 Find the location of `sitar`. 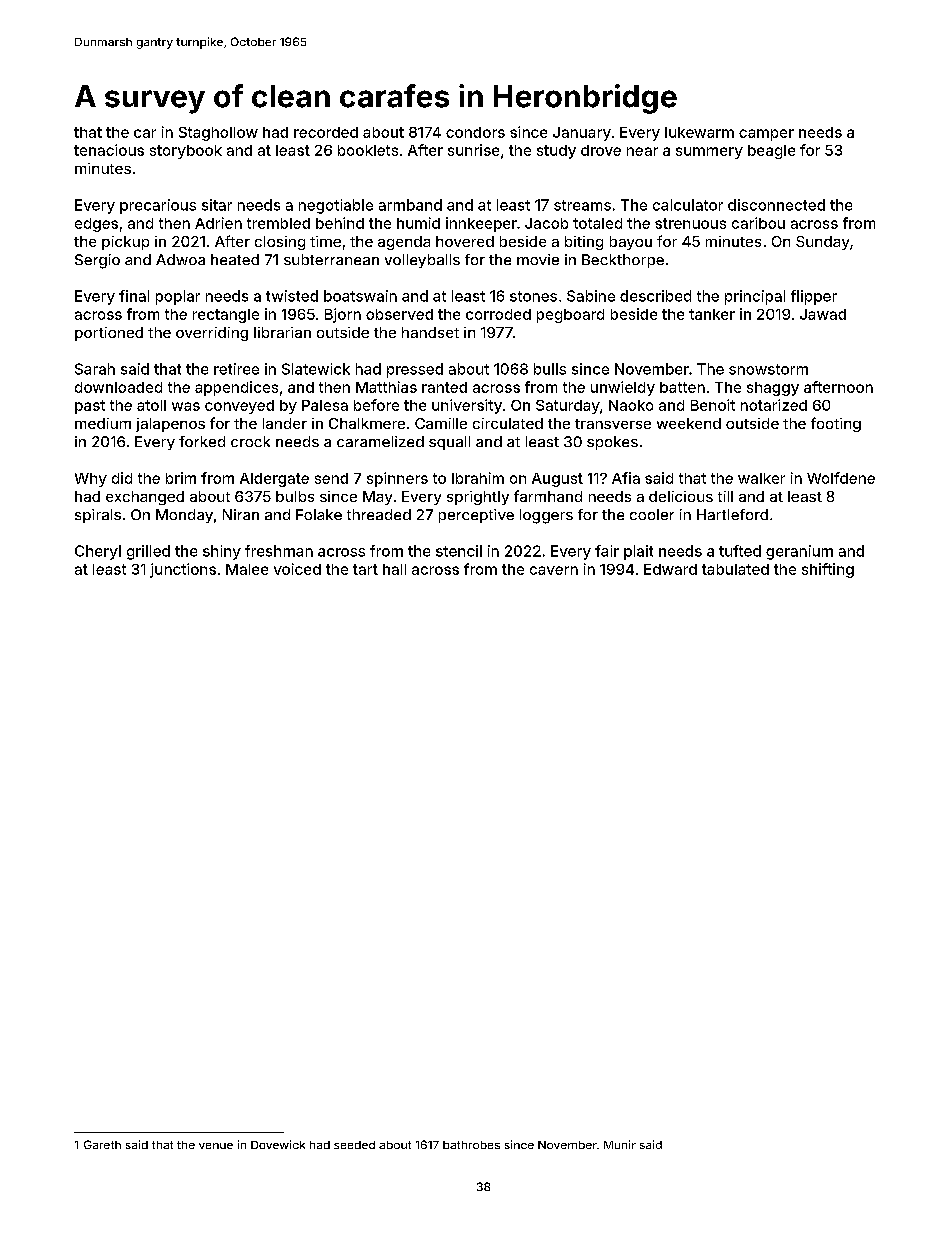

sitar is located at coordinates (217, 205).
